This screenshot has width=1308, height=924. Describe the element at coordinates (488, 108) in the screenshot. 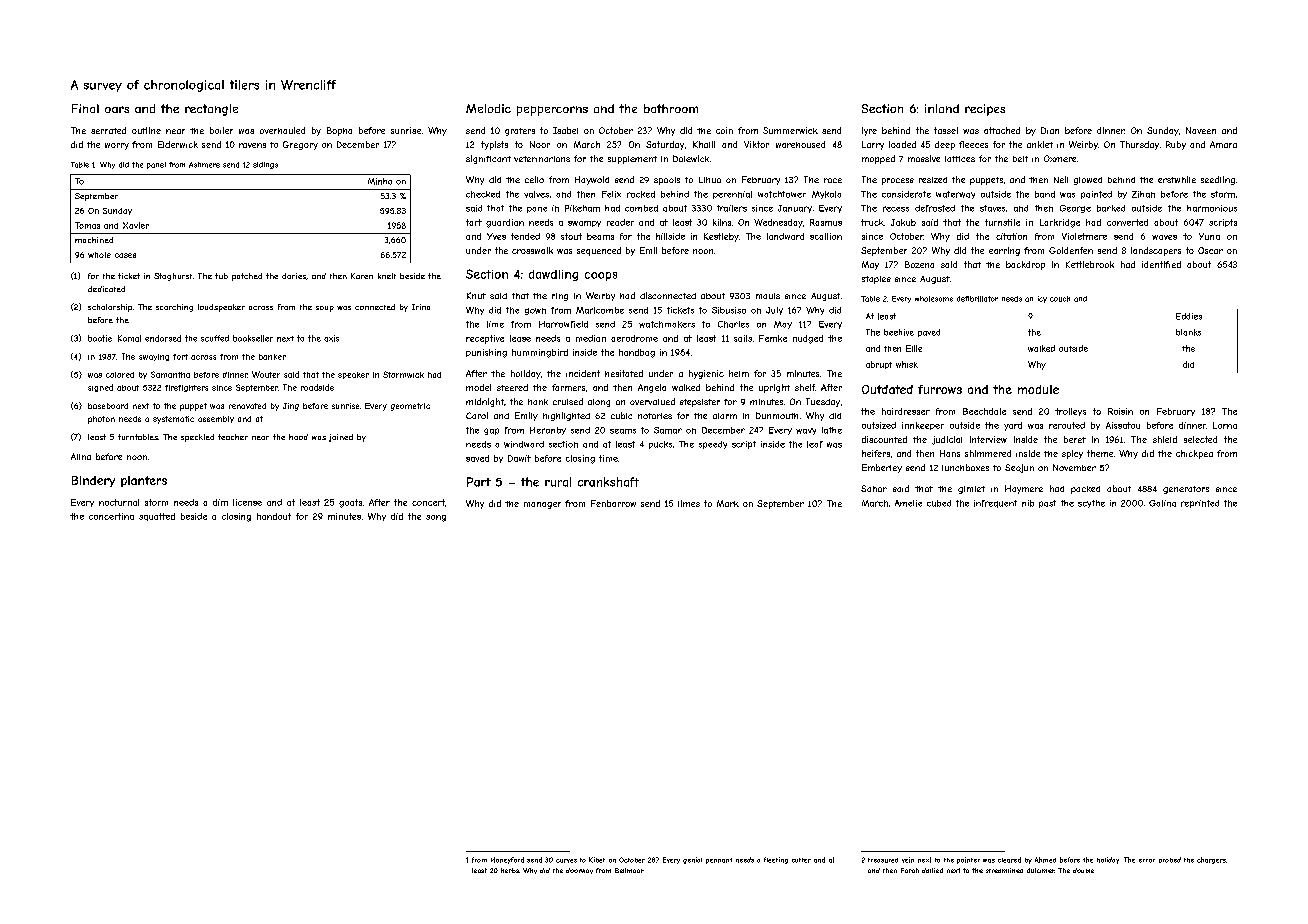

I see `Melodic` at that location.
